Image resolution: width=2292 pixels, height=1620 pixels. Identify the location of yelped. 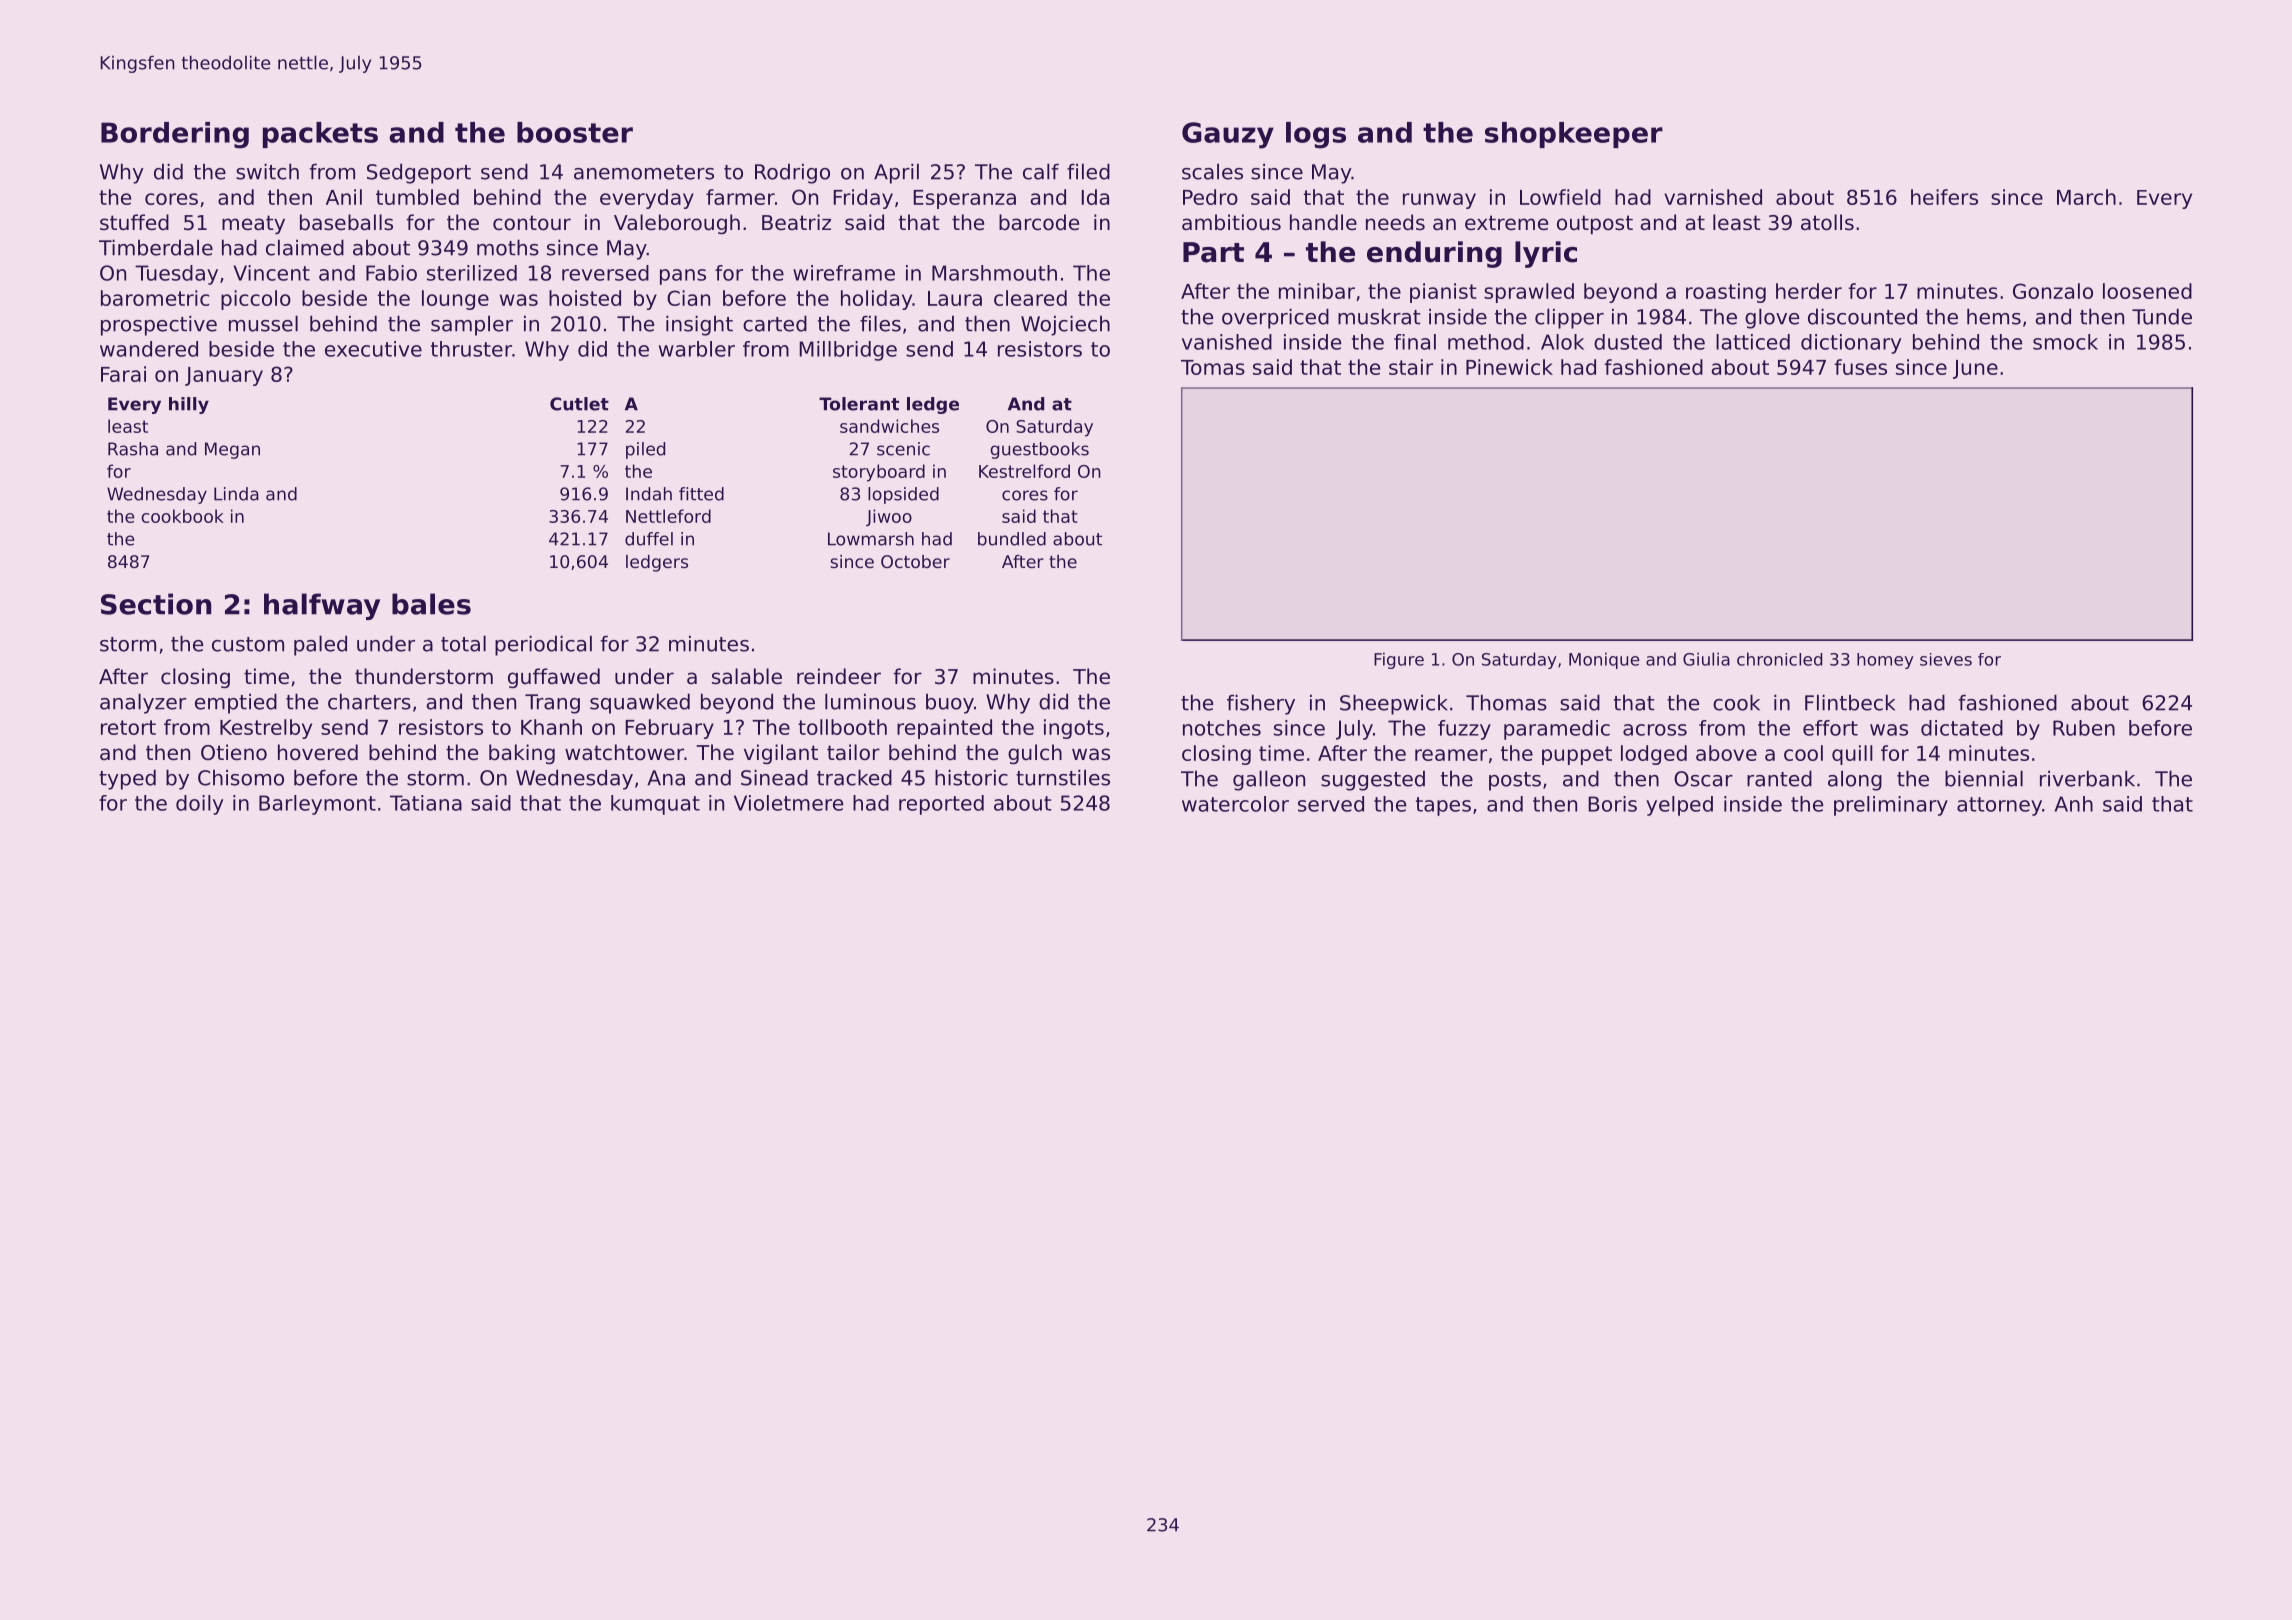
(1679, 806).
